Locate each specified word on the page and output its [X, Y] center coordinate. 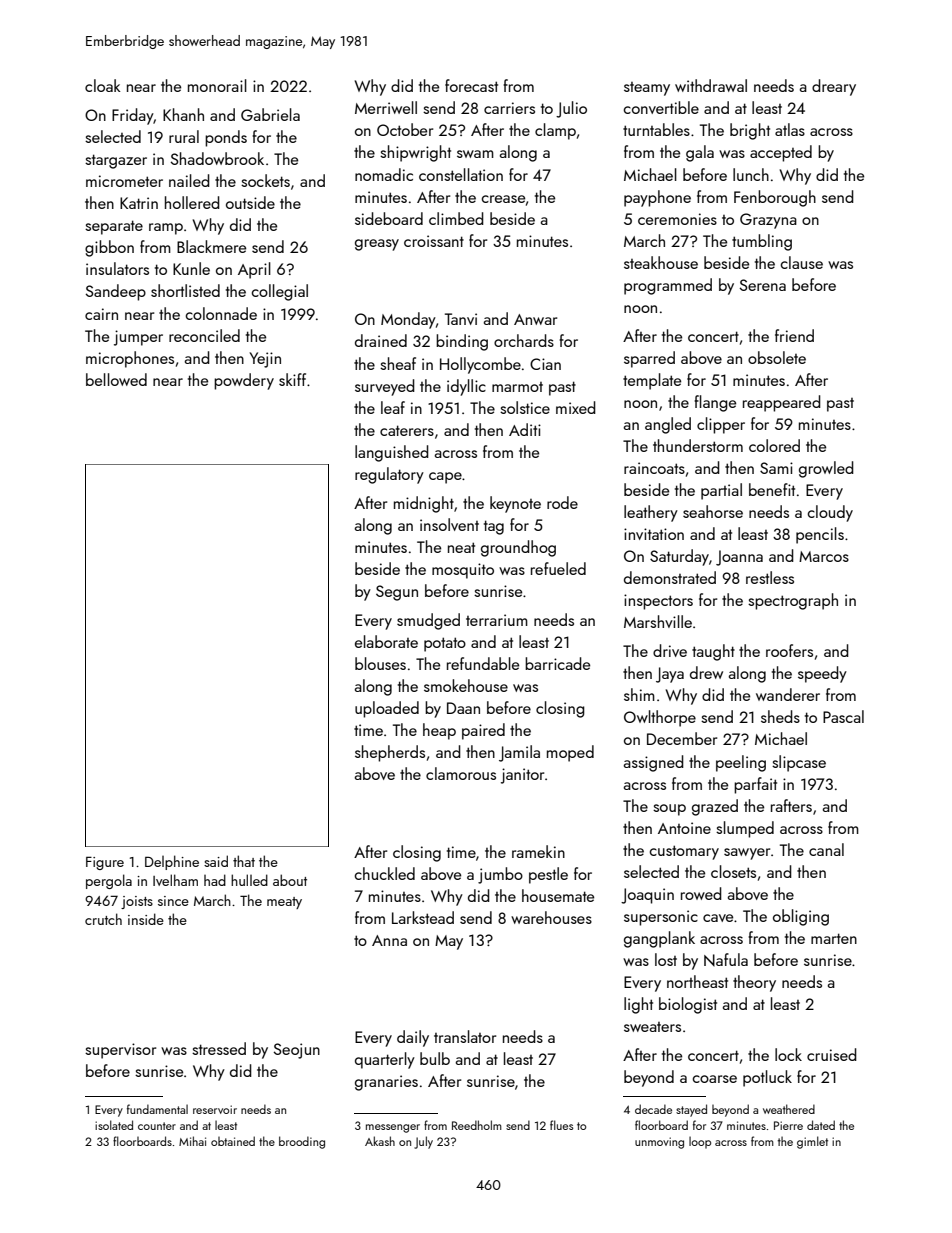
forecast [471, 85]
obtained [233, 1141]
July [423, 1142]
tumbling [762, 242]
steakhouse [661, 262]
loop [700, 1142]
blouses [380, 663]
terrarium [497, 620]
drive [670, 650]
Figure [105, 863]
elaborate [386, 641]
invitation [654, 534]
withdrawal [711, 85]
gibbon [109, 248]
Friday [133, 116]
